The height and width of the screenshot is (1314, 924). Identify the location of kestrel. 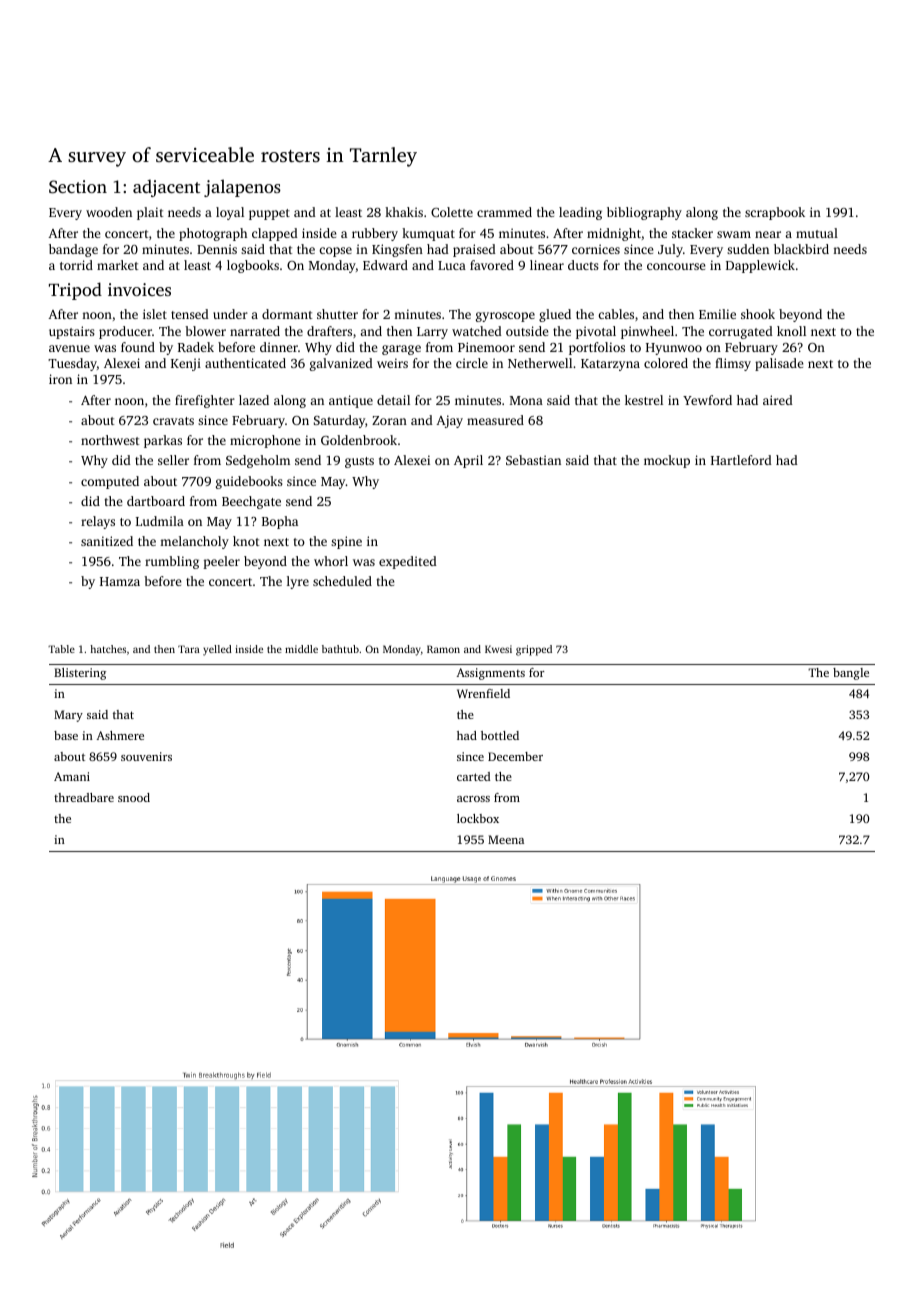
(644, 400).
